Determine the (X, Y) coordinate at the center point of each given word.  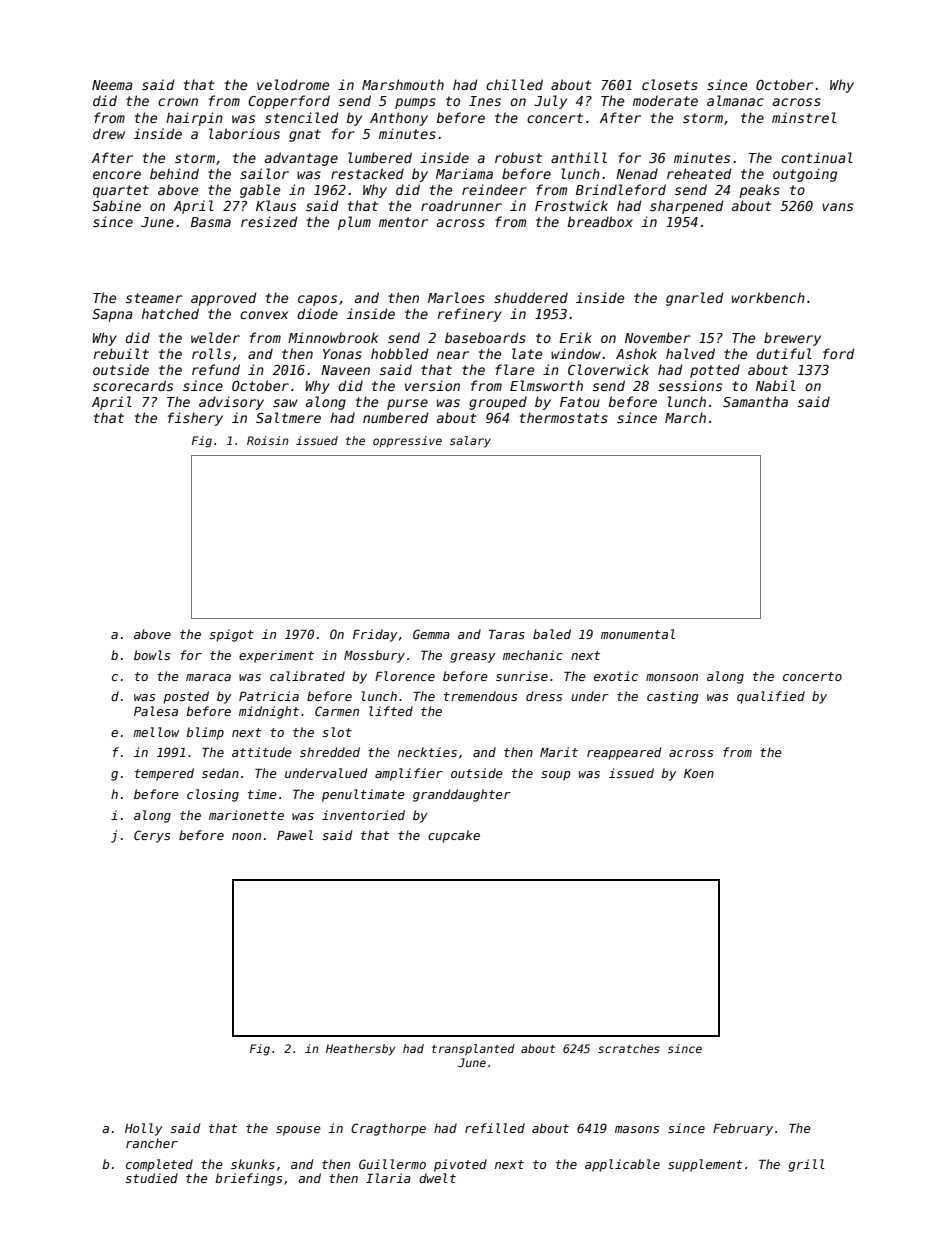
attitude (262, 752)
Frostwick (571, 205)
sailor (264, 173)
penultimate (363, 795)
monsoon (672, 677)
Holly (144, 1129)
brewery (792, 339)
